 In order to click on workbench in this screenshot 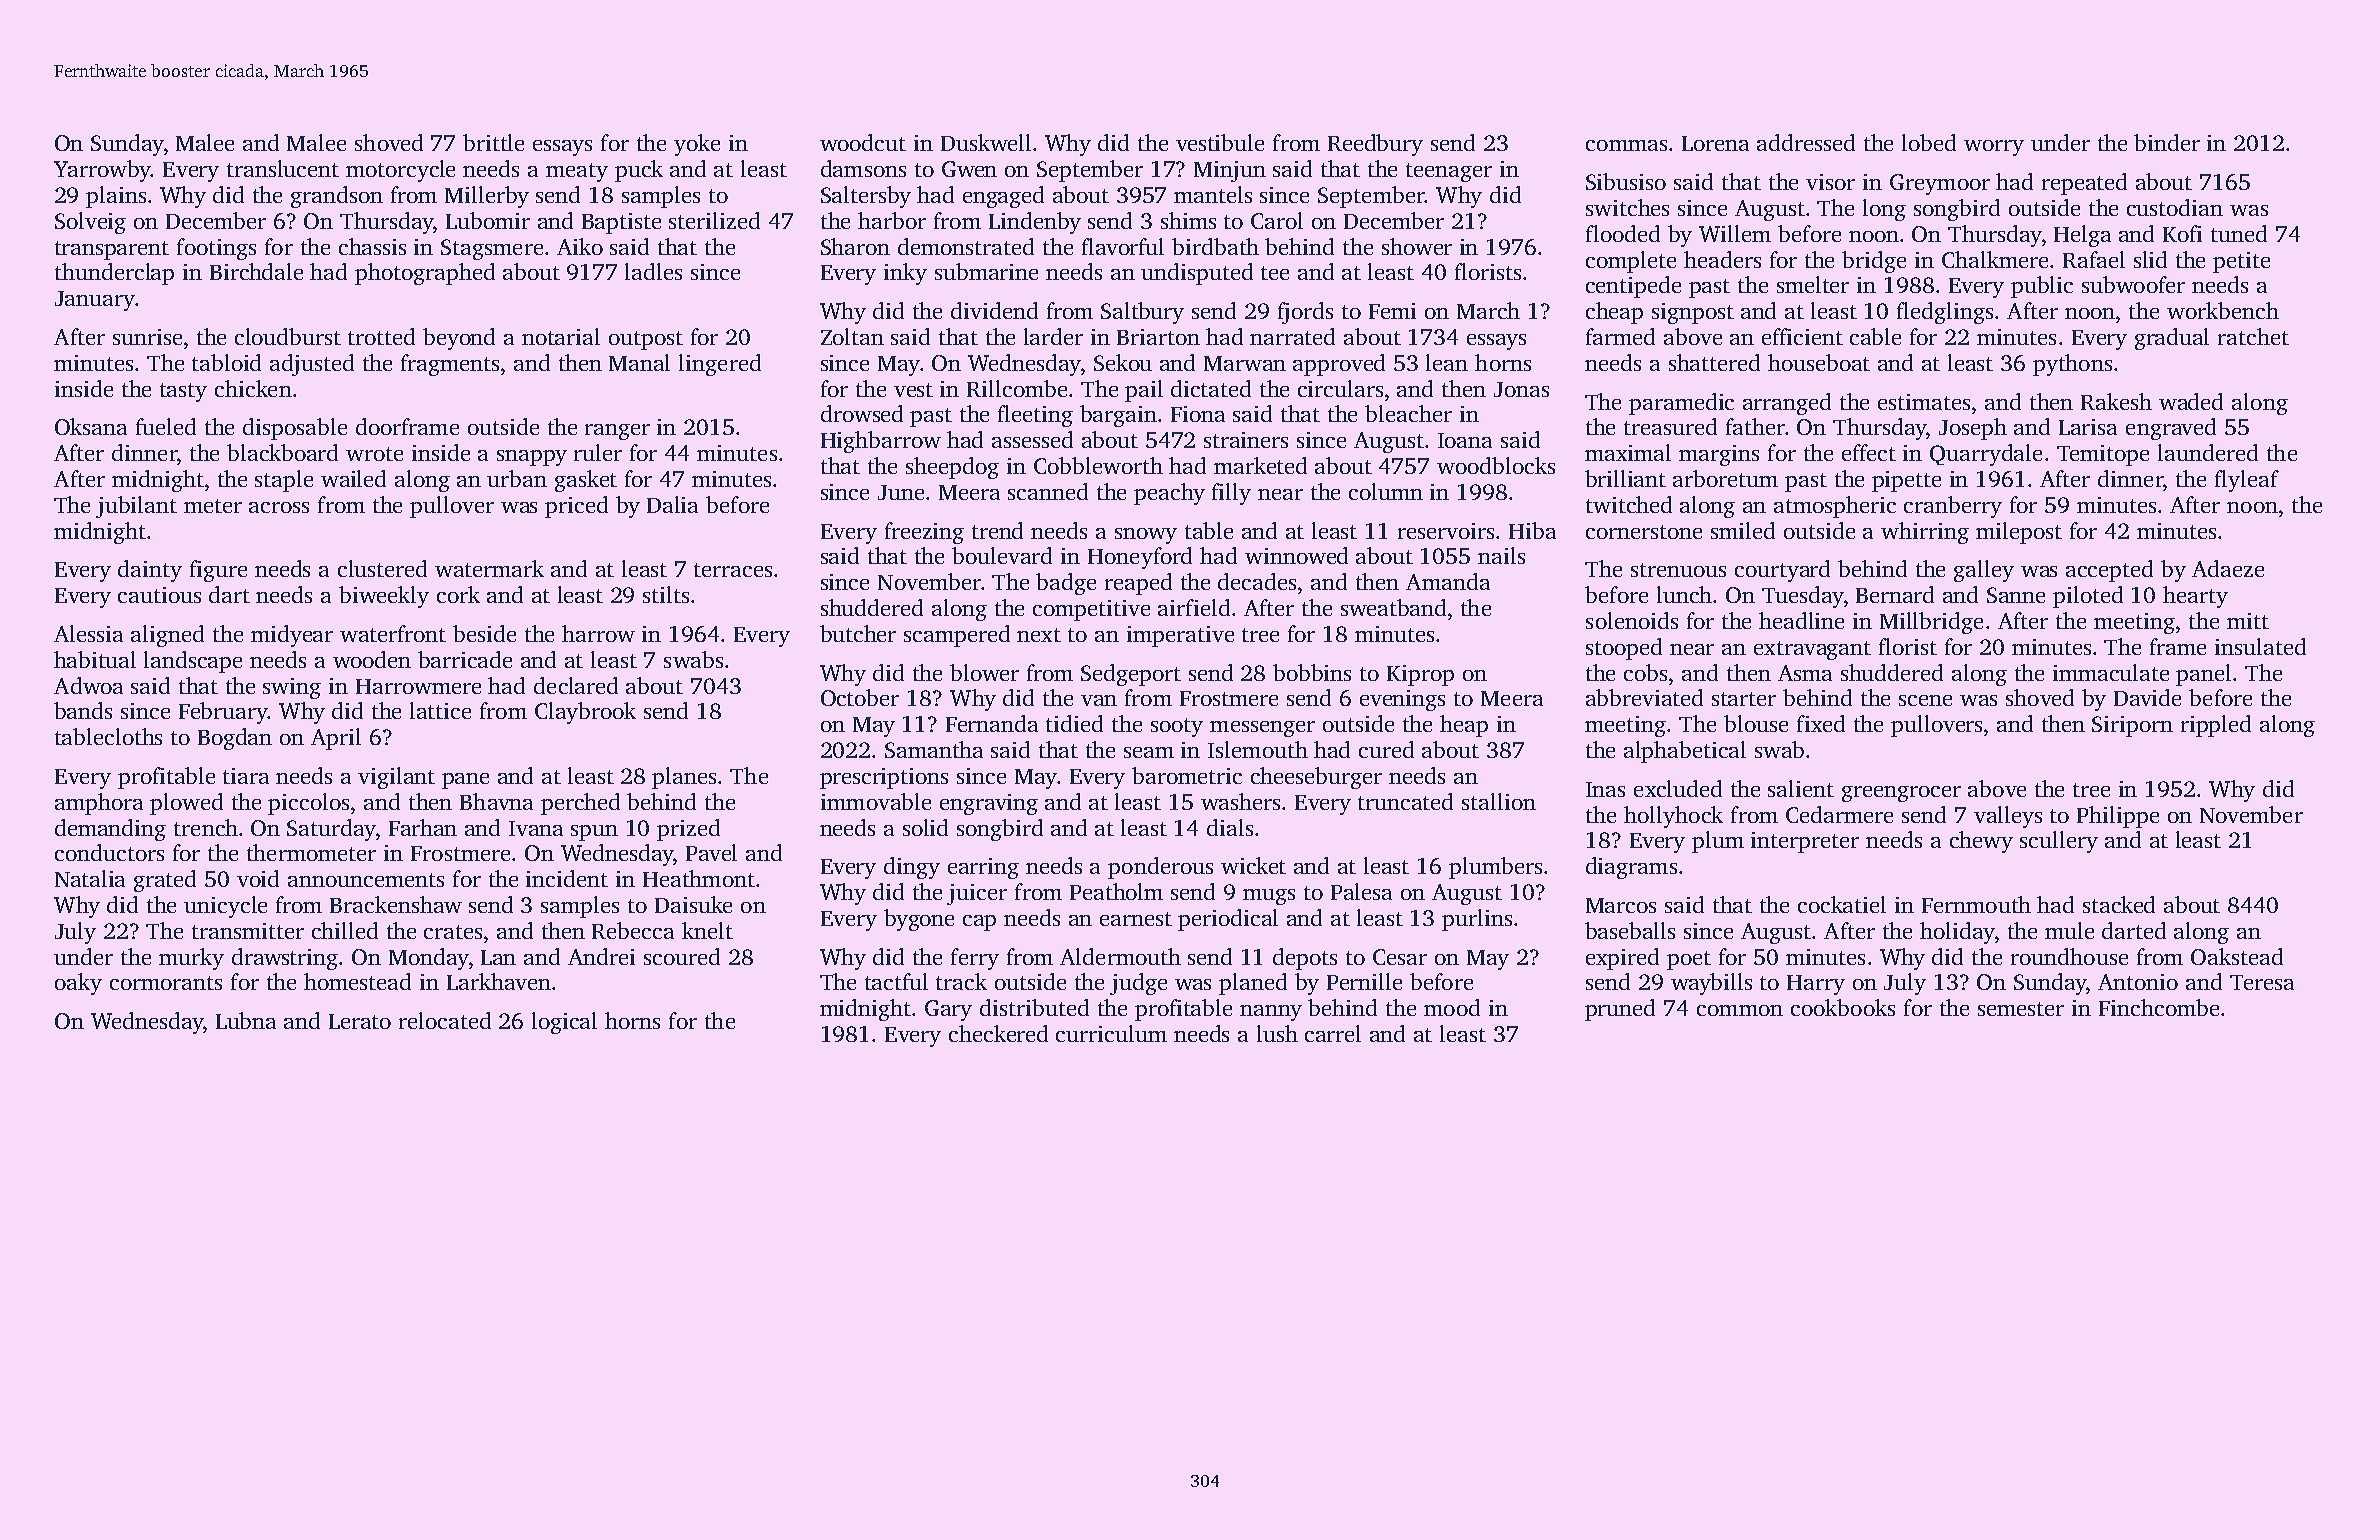, I will do `click(2223, 310)`.
